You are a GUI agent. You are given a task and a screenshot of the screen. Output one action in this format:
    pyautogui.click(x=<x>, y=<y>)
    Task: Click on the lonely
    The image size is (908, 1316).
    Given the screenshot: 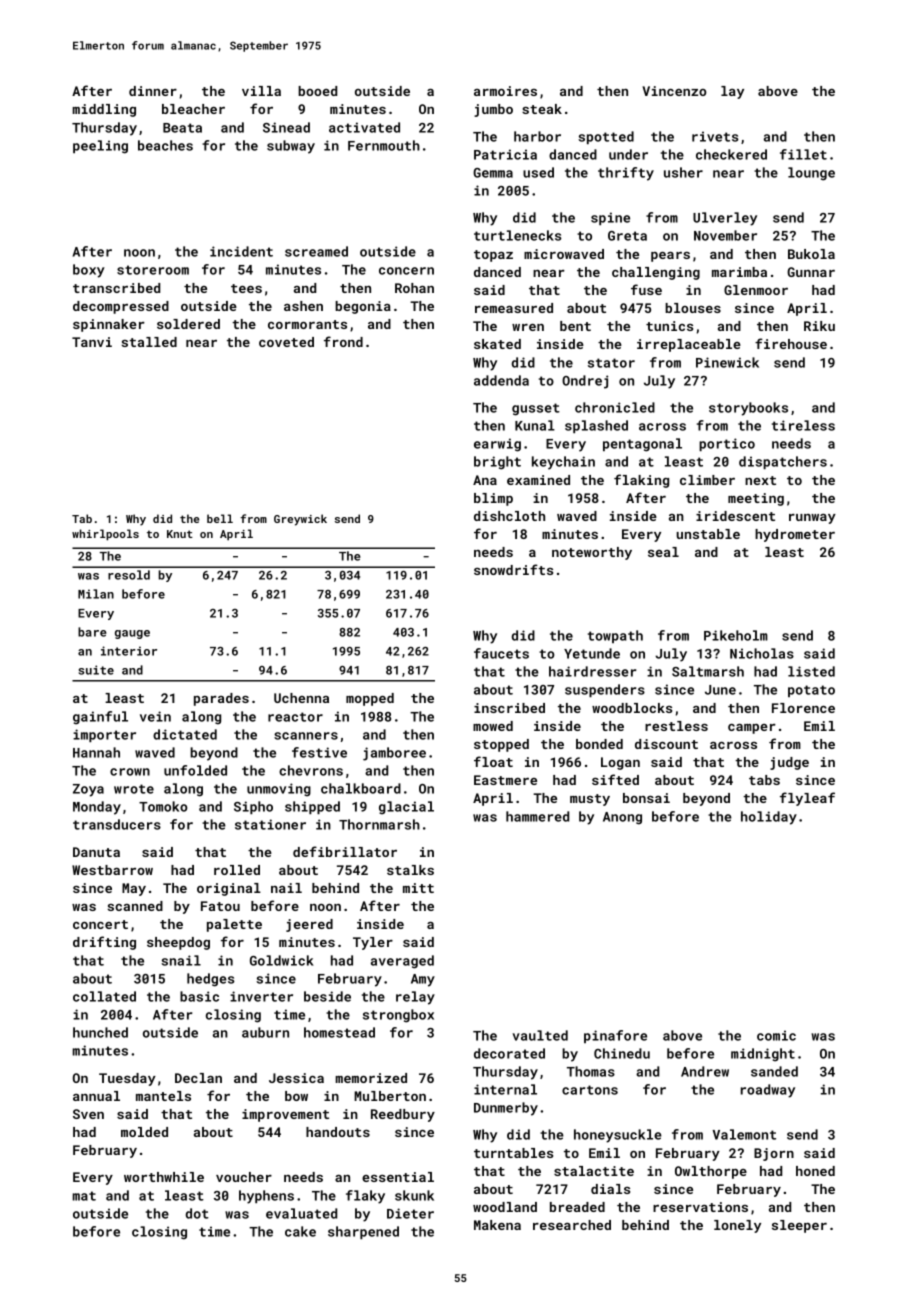 What is the action you would take?
    pyautogui.click(x=737, y=1226)
